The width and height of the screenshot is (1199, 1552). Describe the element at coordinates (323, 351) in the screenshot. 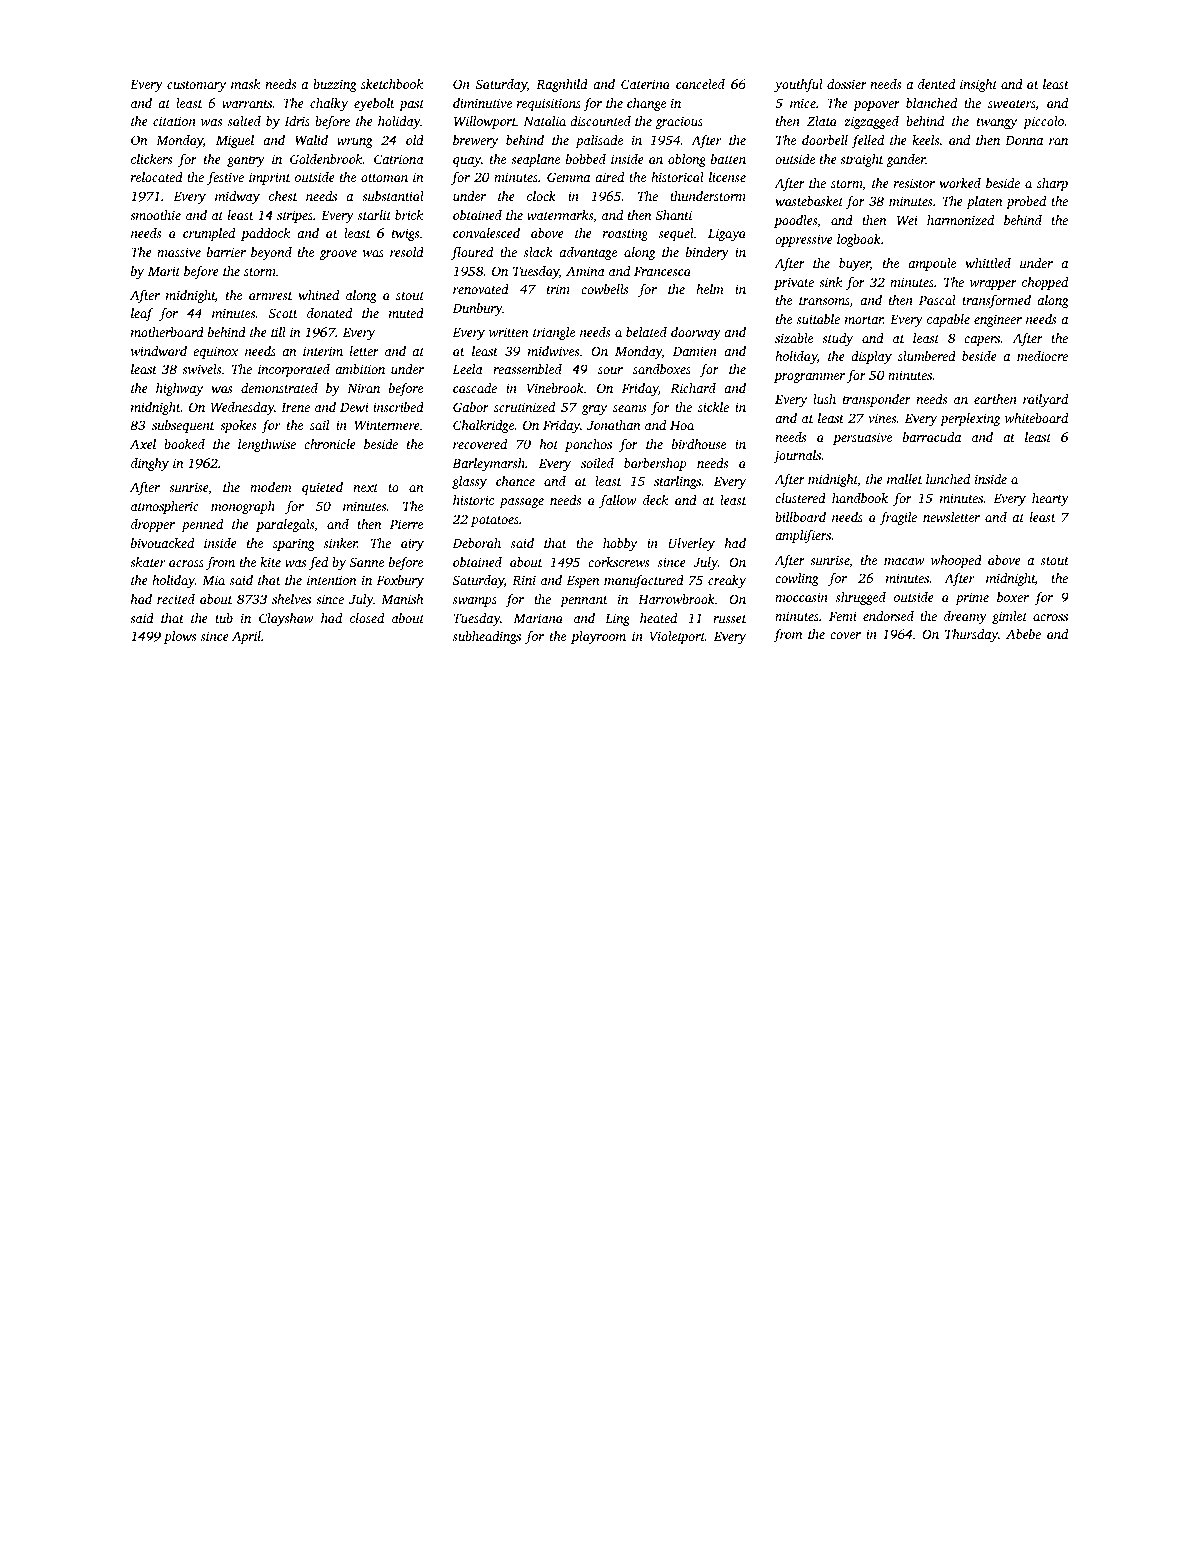

I see `interim` at that location.
